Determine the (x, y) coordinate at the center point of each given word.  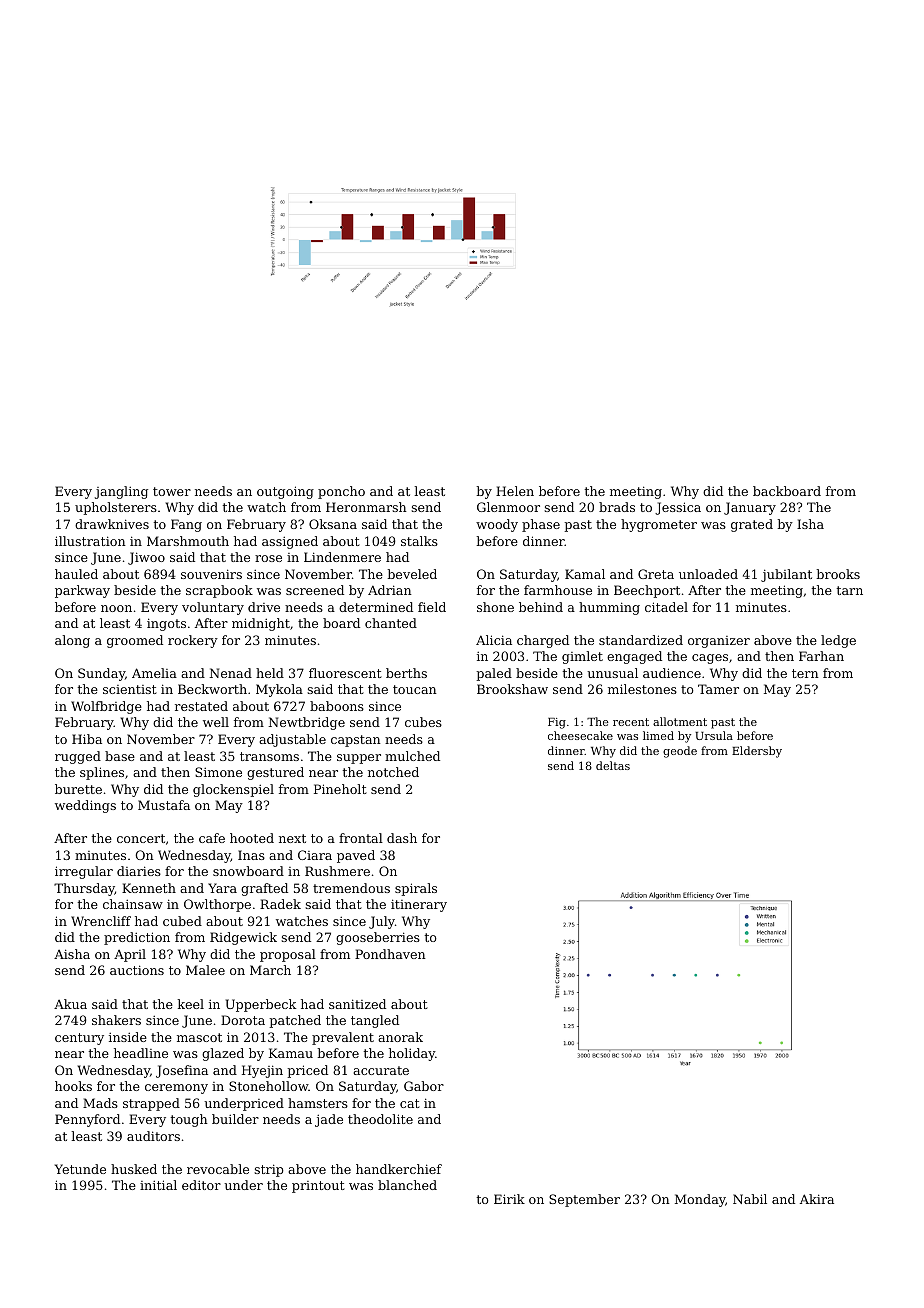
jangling (121, 492)
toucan (415, 689)
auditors (153, 1136)
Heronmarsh (366, 507)
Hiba (87, 739)
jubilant (786, 575)
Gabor (424, 1086)
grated (752, 525)
